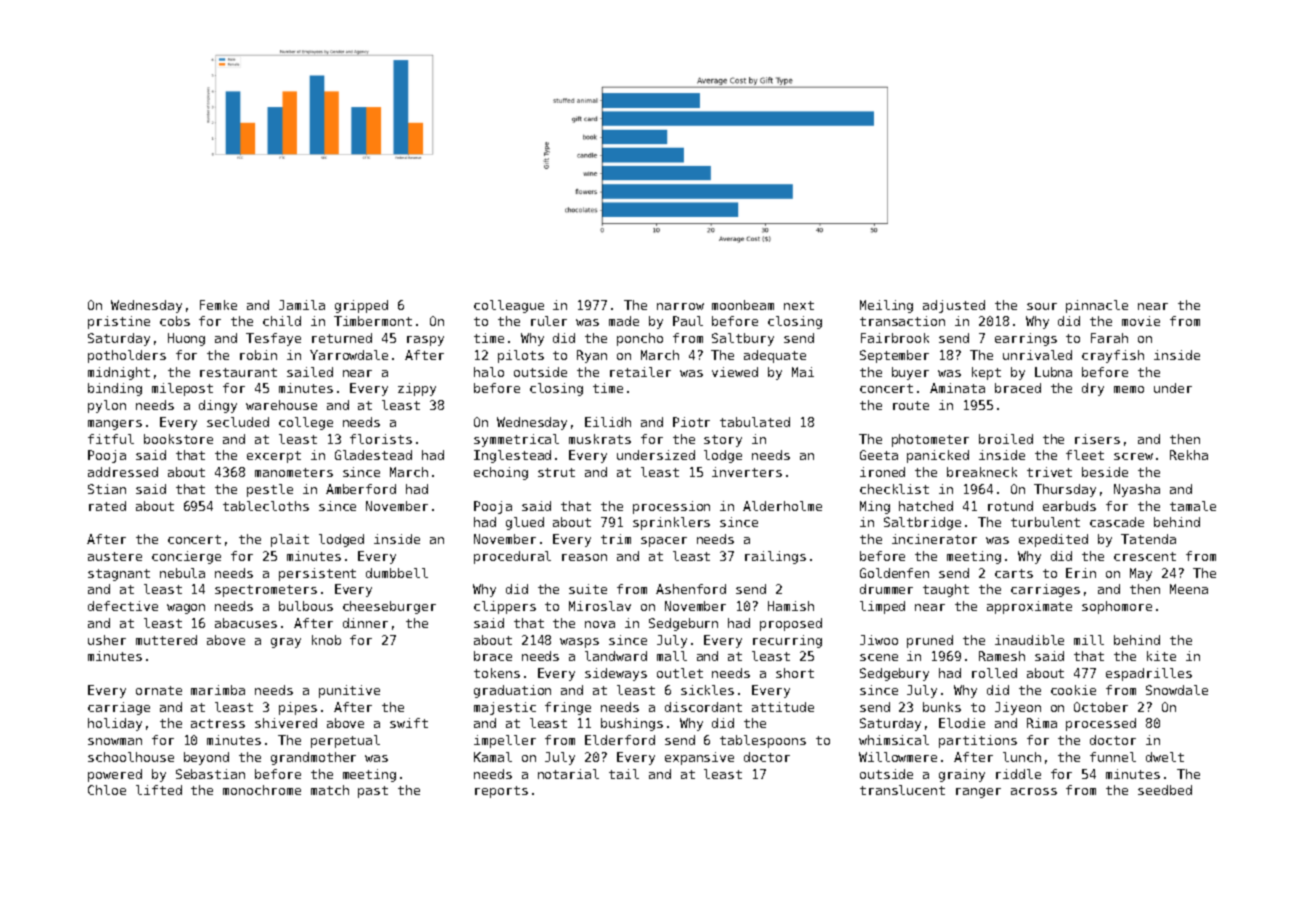  Describe the element at coordinates (521, 356) in the screenshot. I see `pilots` at that location.
